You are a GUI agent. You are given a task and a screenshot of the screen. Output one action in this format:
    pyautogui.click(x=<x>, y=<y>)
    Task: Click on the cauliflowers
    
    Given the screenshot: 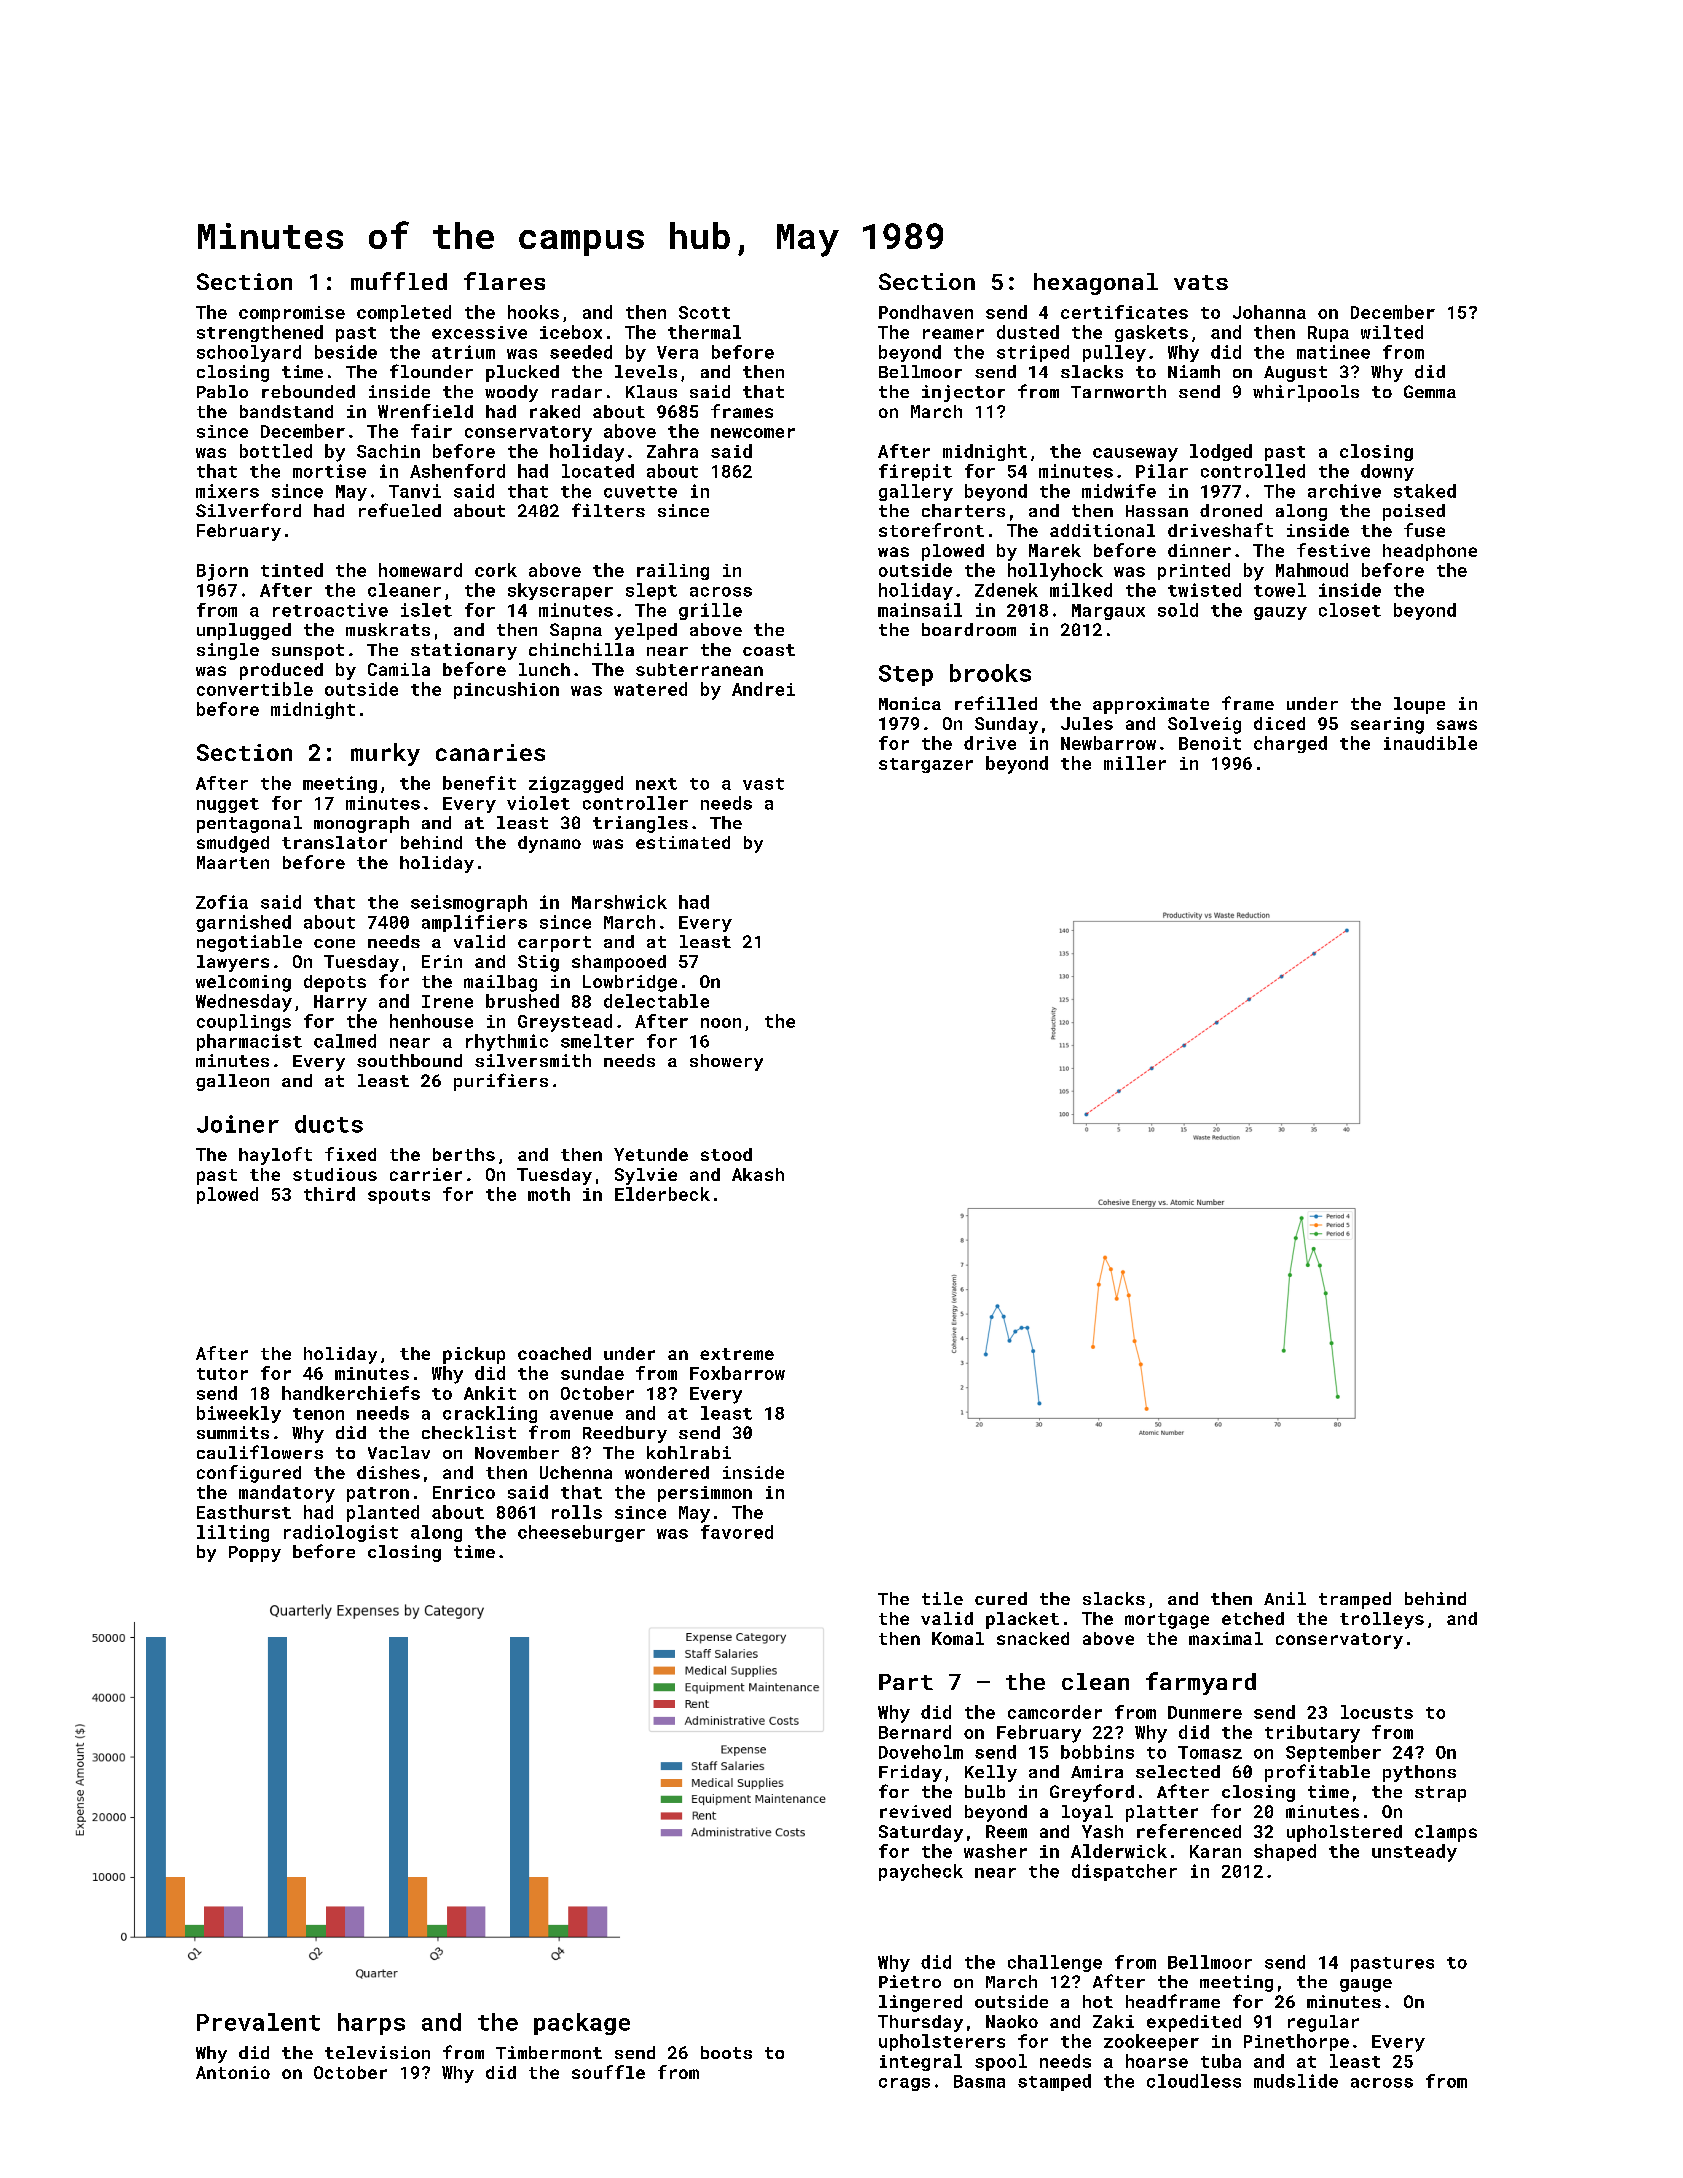 What is the action you would take?
    pyautogui.click(x=260, y=1452)
